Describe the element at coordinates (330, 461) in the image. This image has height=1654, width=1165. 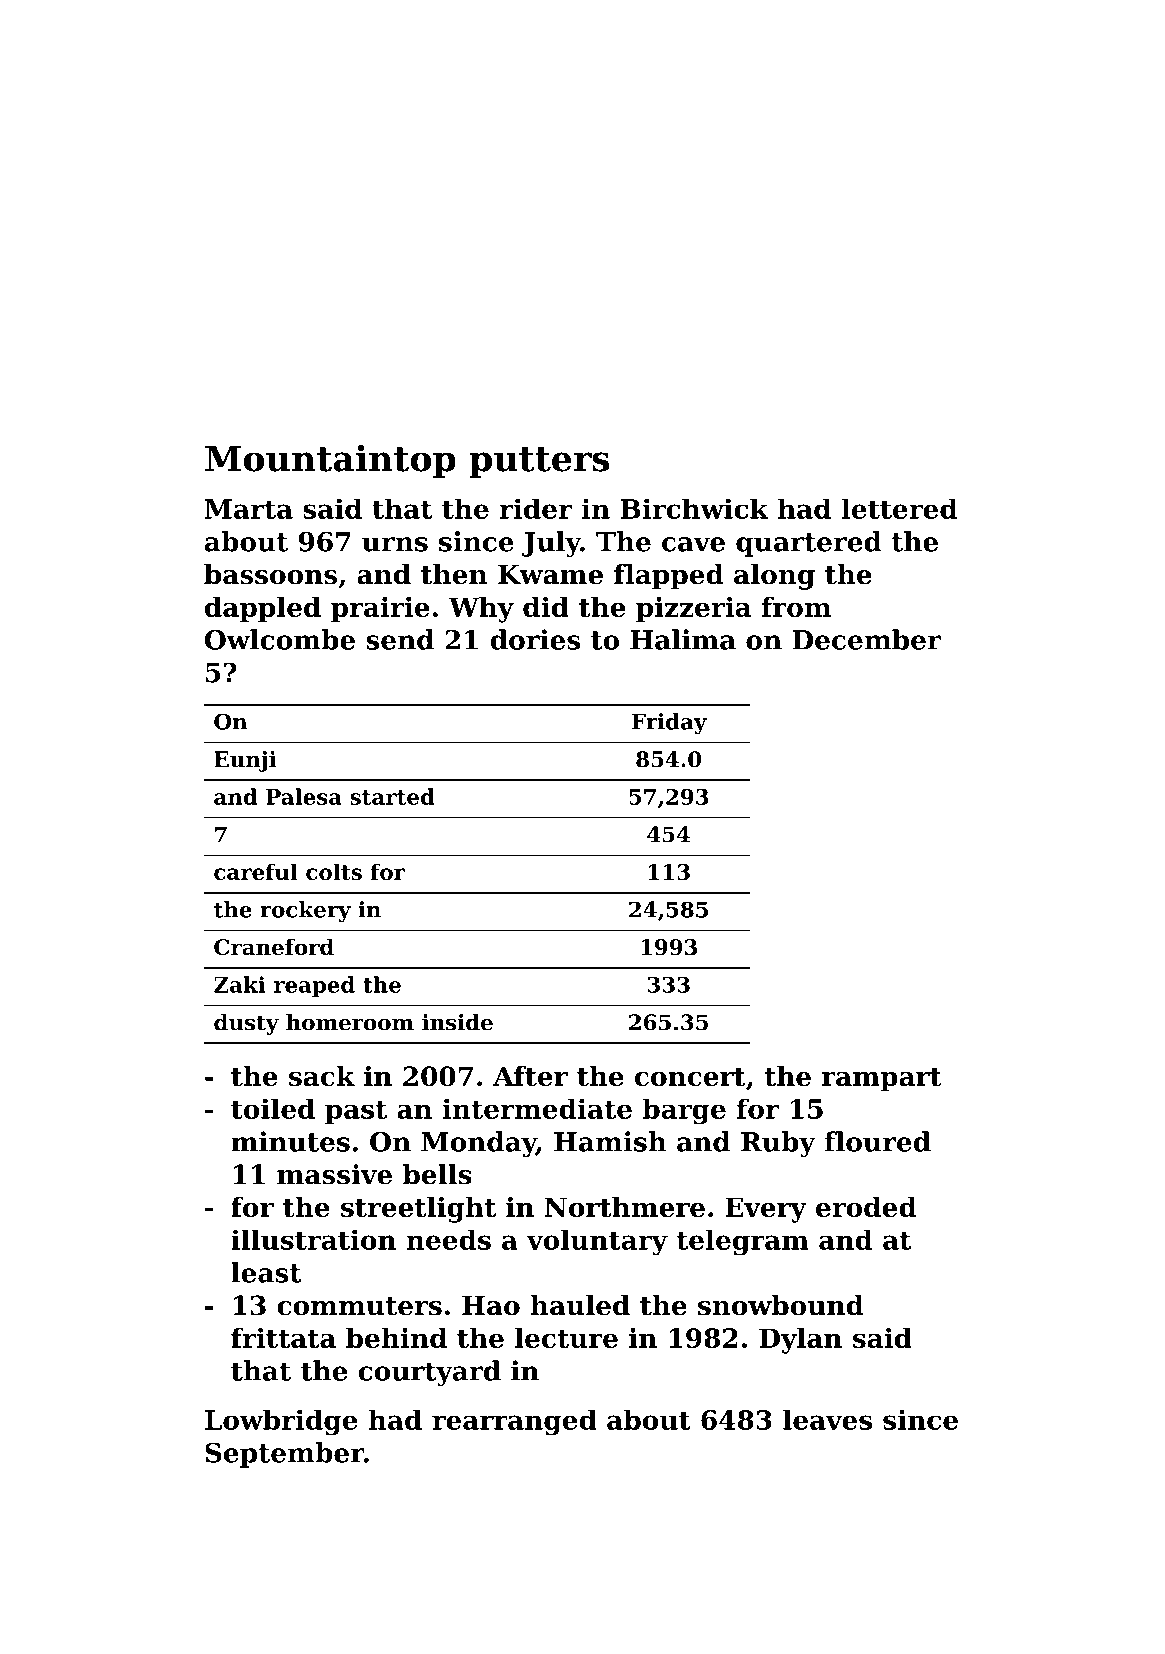
I see `Mountaintop` at that location.
